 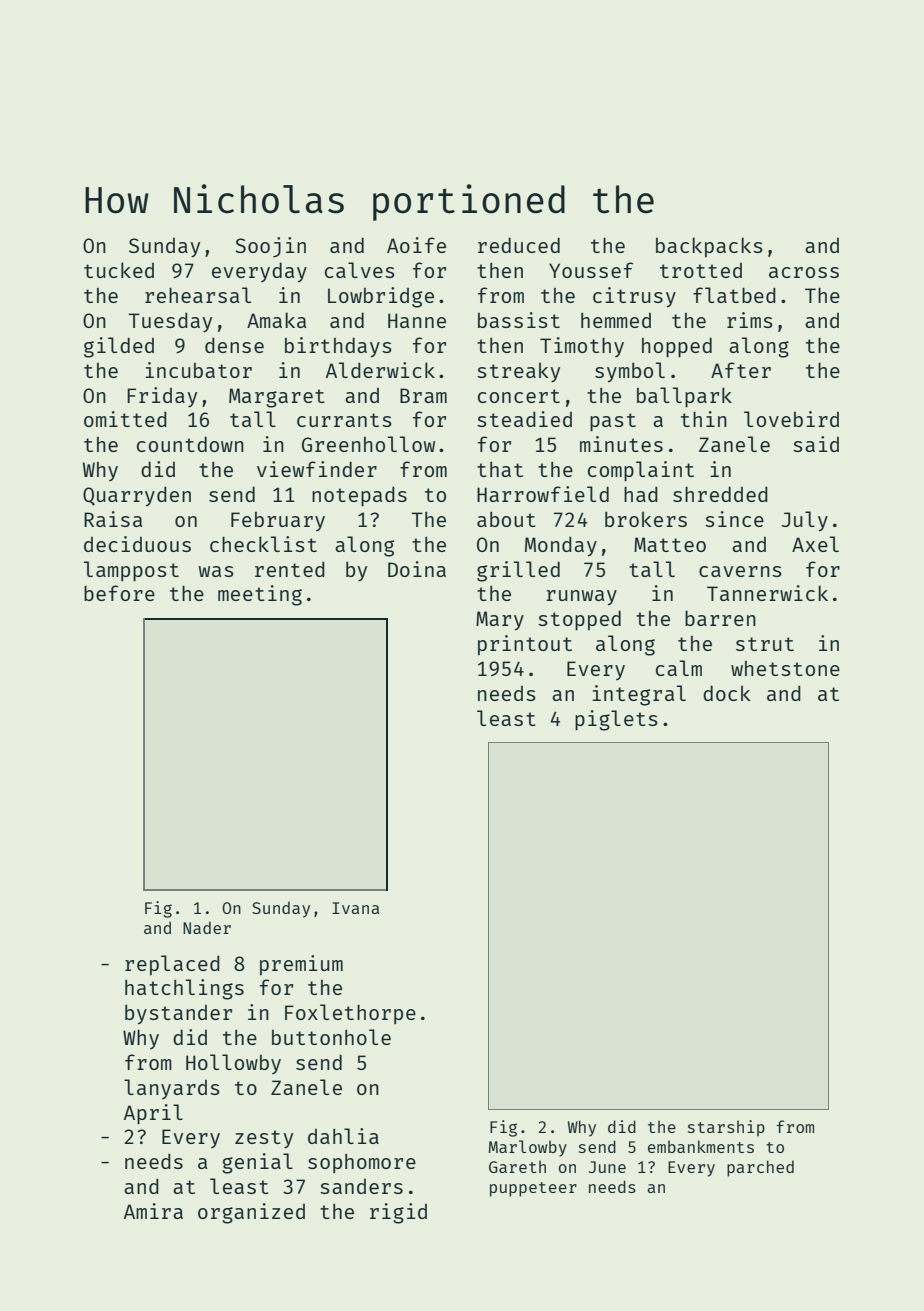 What do you see at coordinates (525, 645) in the screenshot?
I see `printout` at bounding box center [525, 645].
